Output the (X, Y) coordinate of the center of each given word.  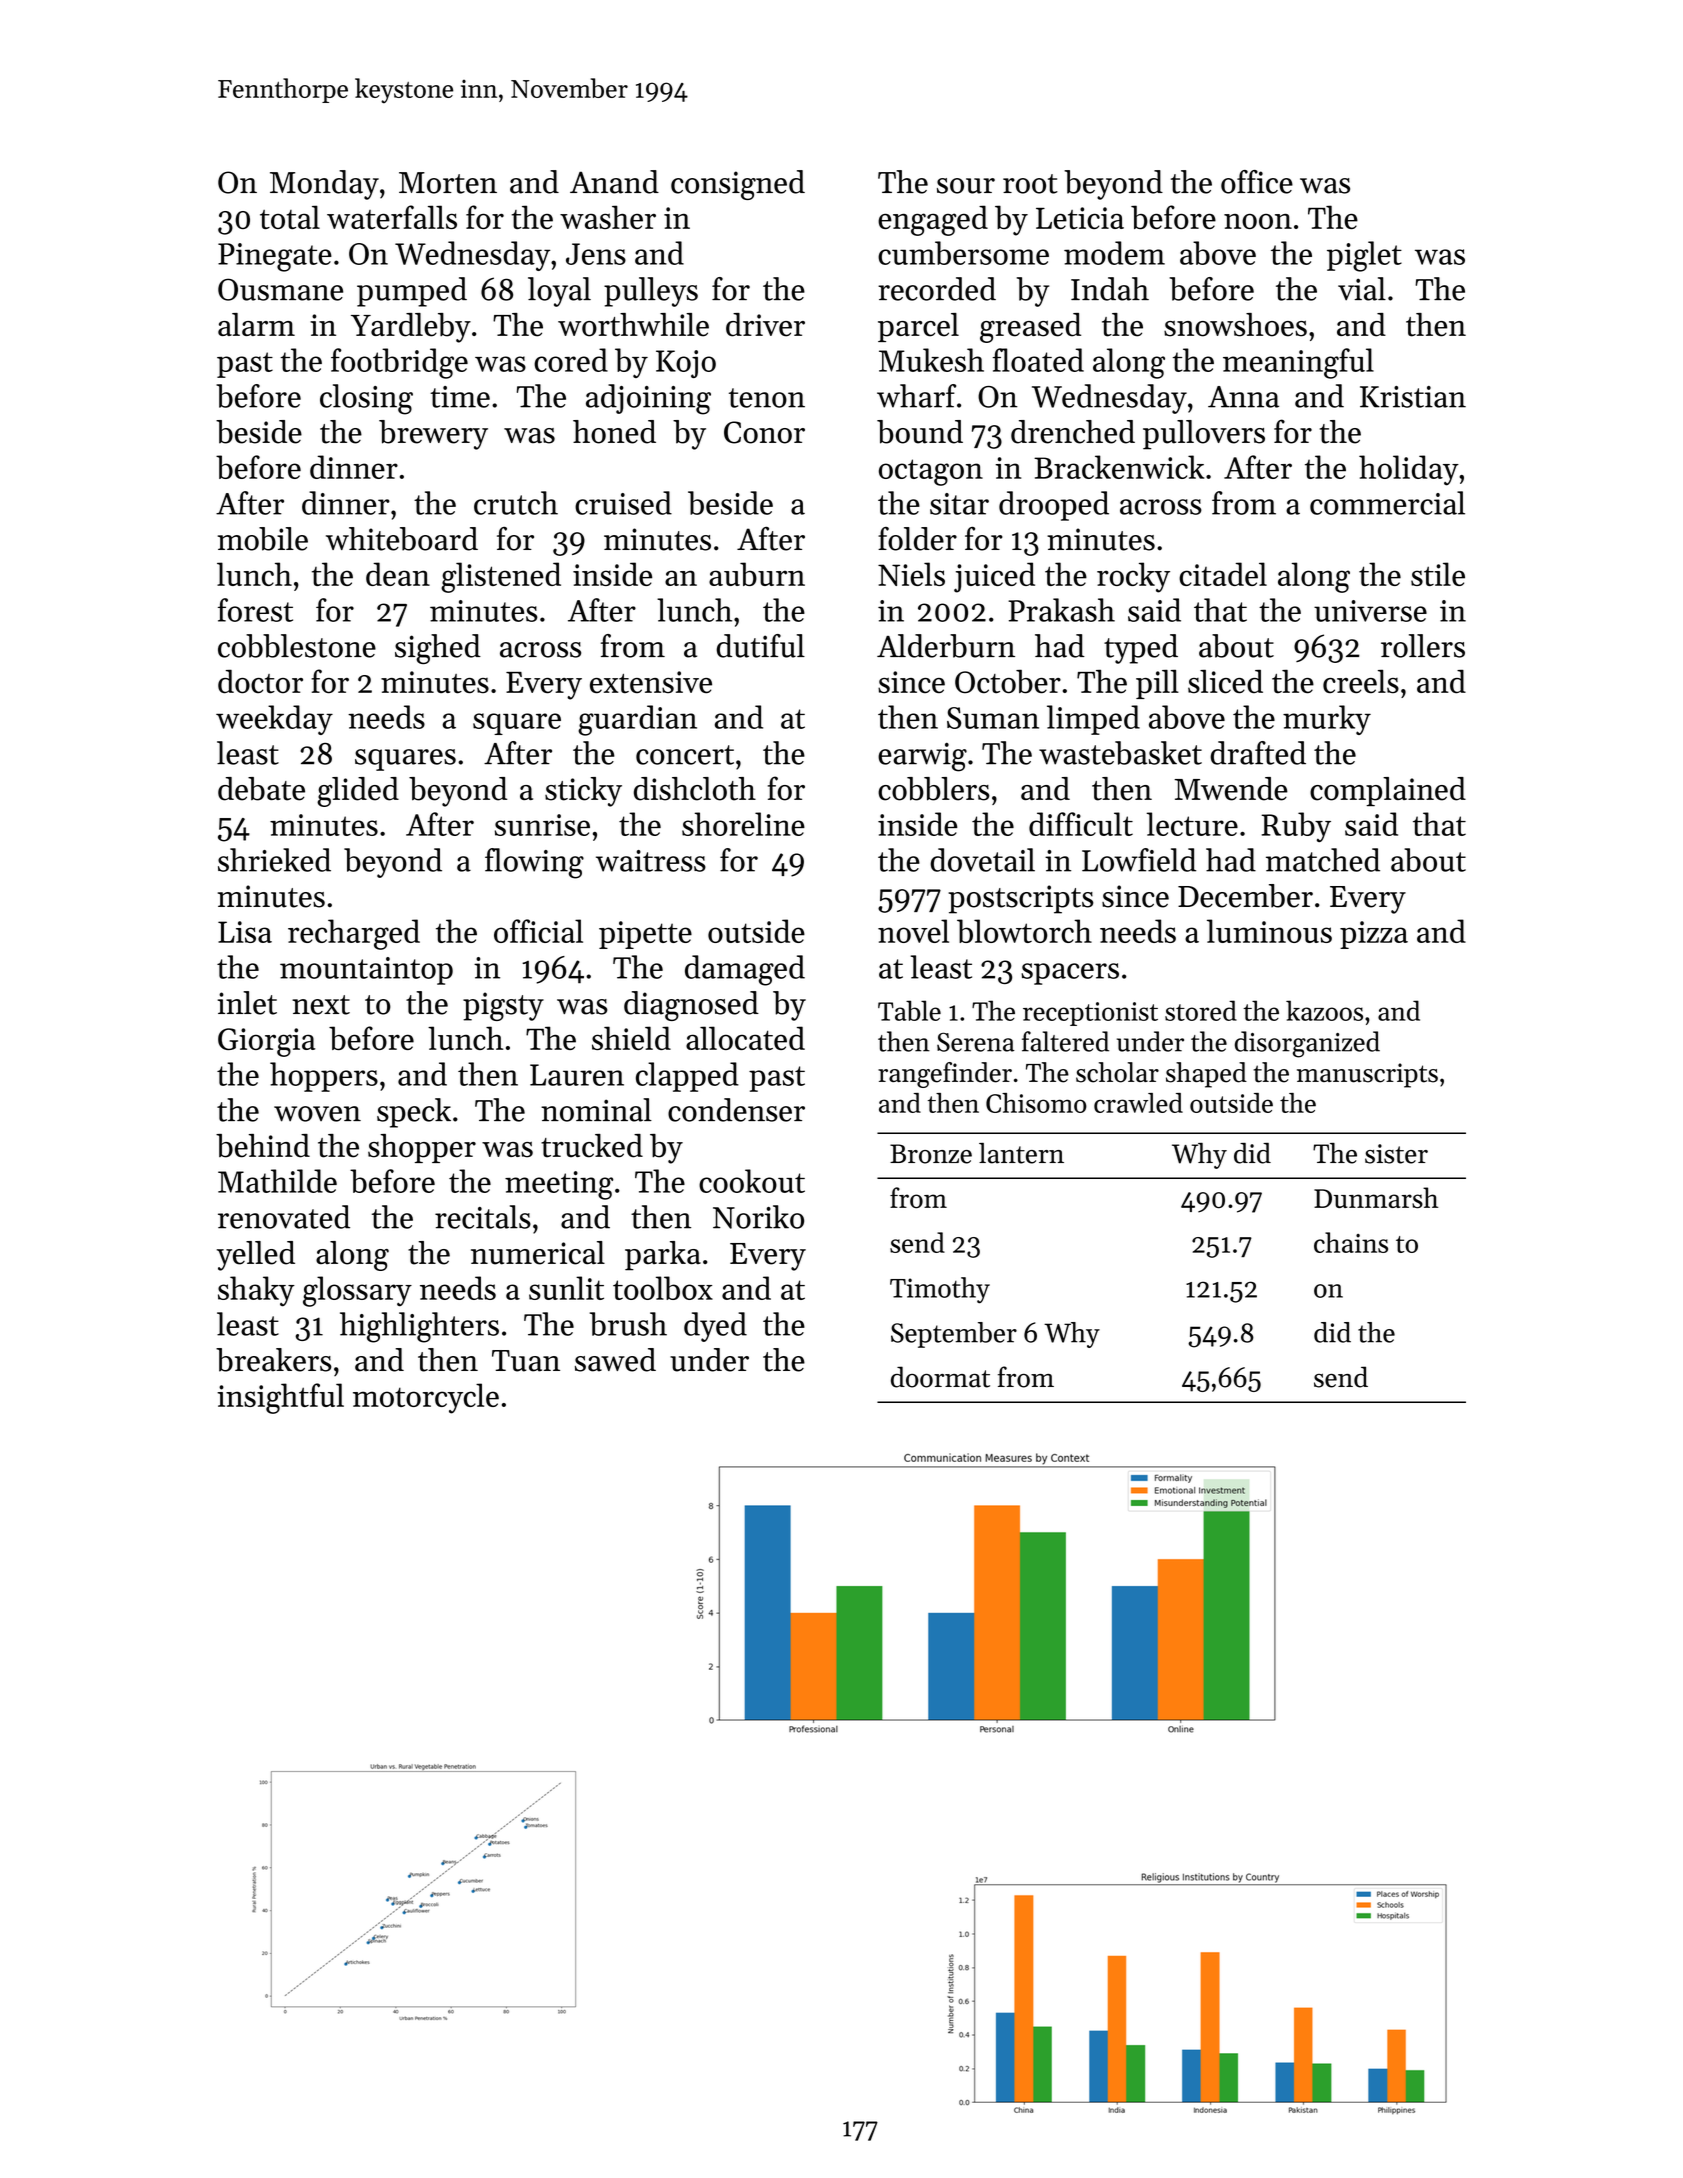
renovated (284, 1217)
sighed (438, 649)
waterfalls (392, 217)
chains (1351, 1242)
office (1257, 182)
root (1030, 184)
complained (1388, 791)
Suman (993, 718)
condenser (736, 1110)
